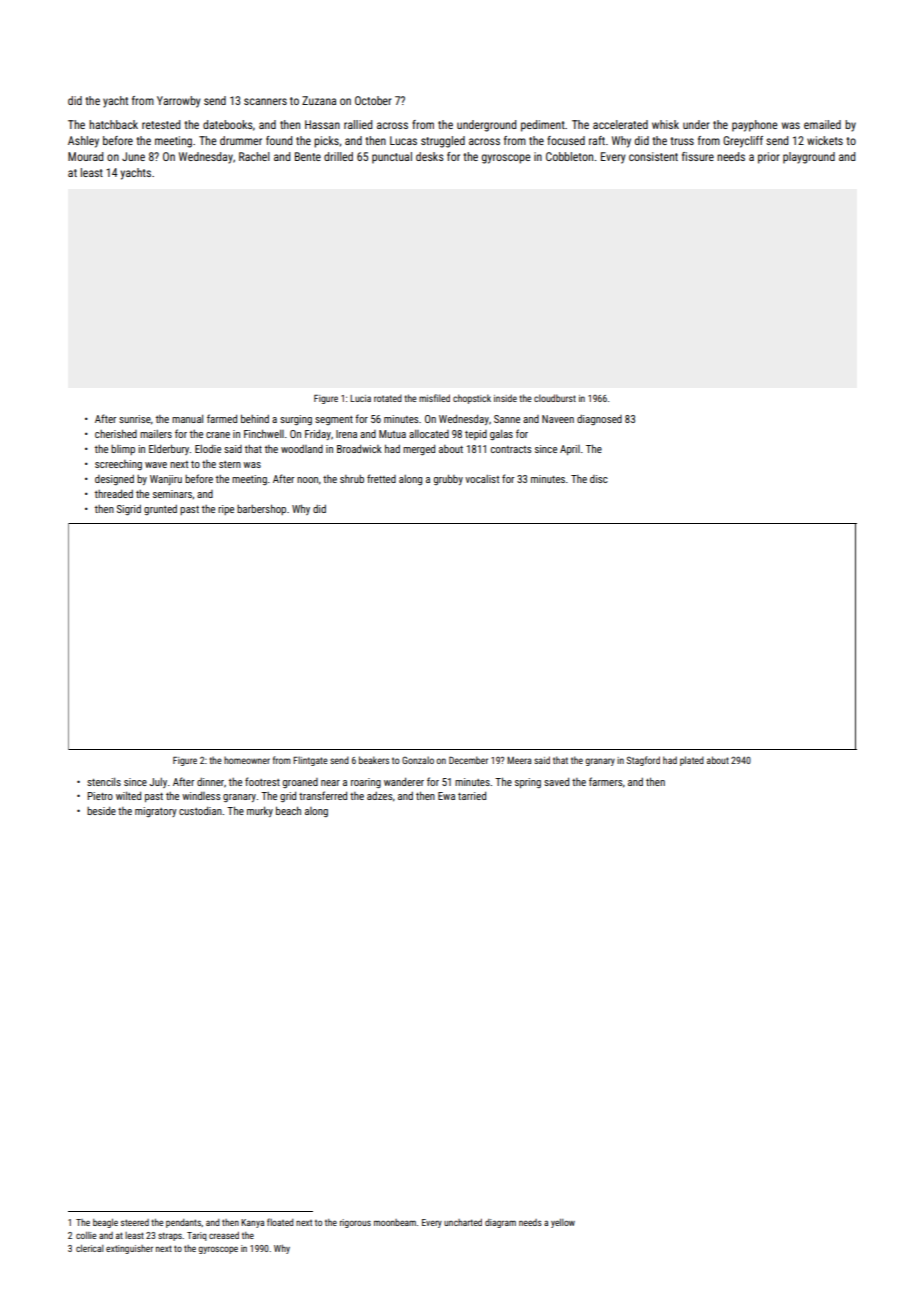 This image has width=924, height=1308. I want to click on plated, so click(692, 761).
